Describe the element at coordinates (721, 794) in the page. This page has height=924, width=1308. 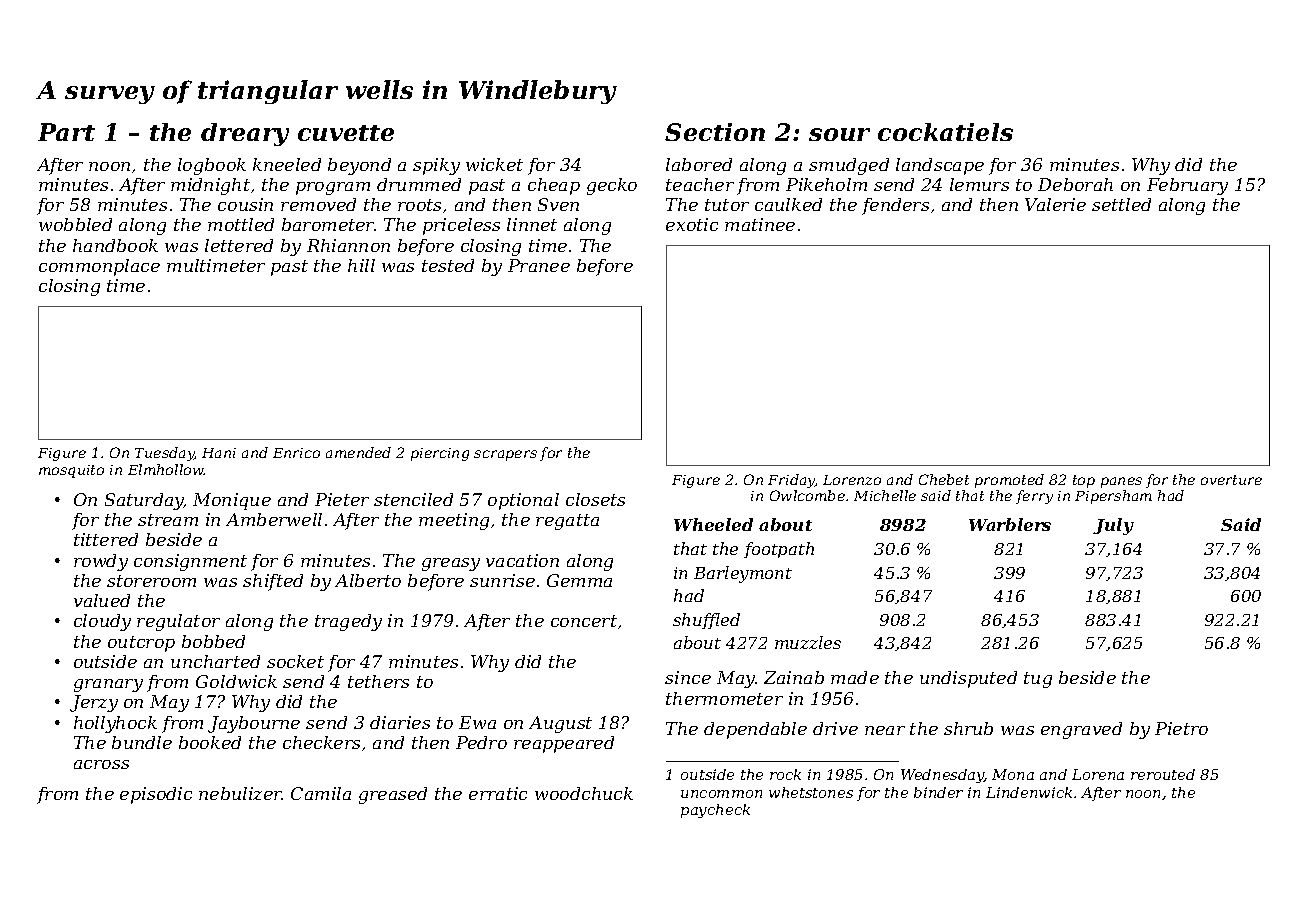
I see `uncommon` at that location.
